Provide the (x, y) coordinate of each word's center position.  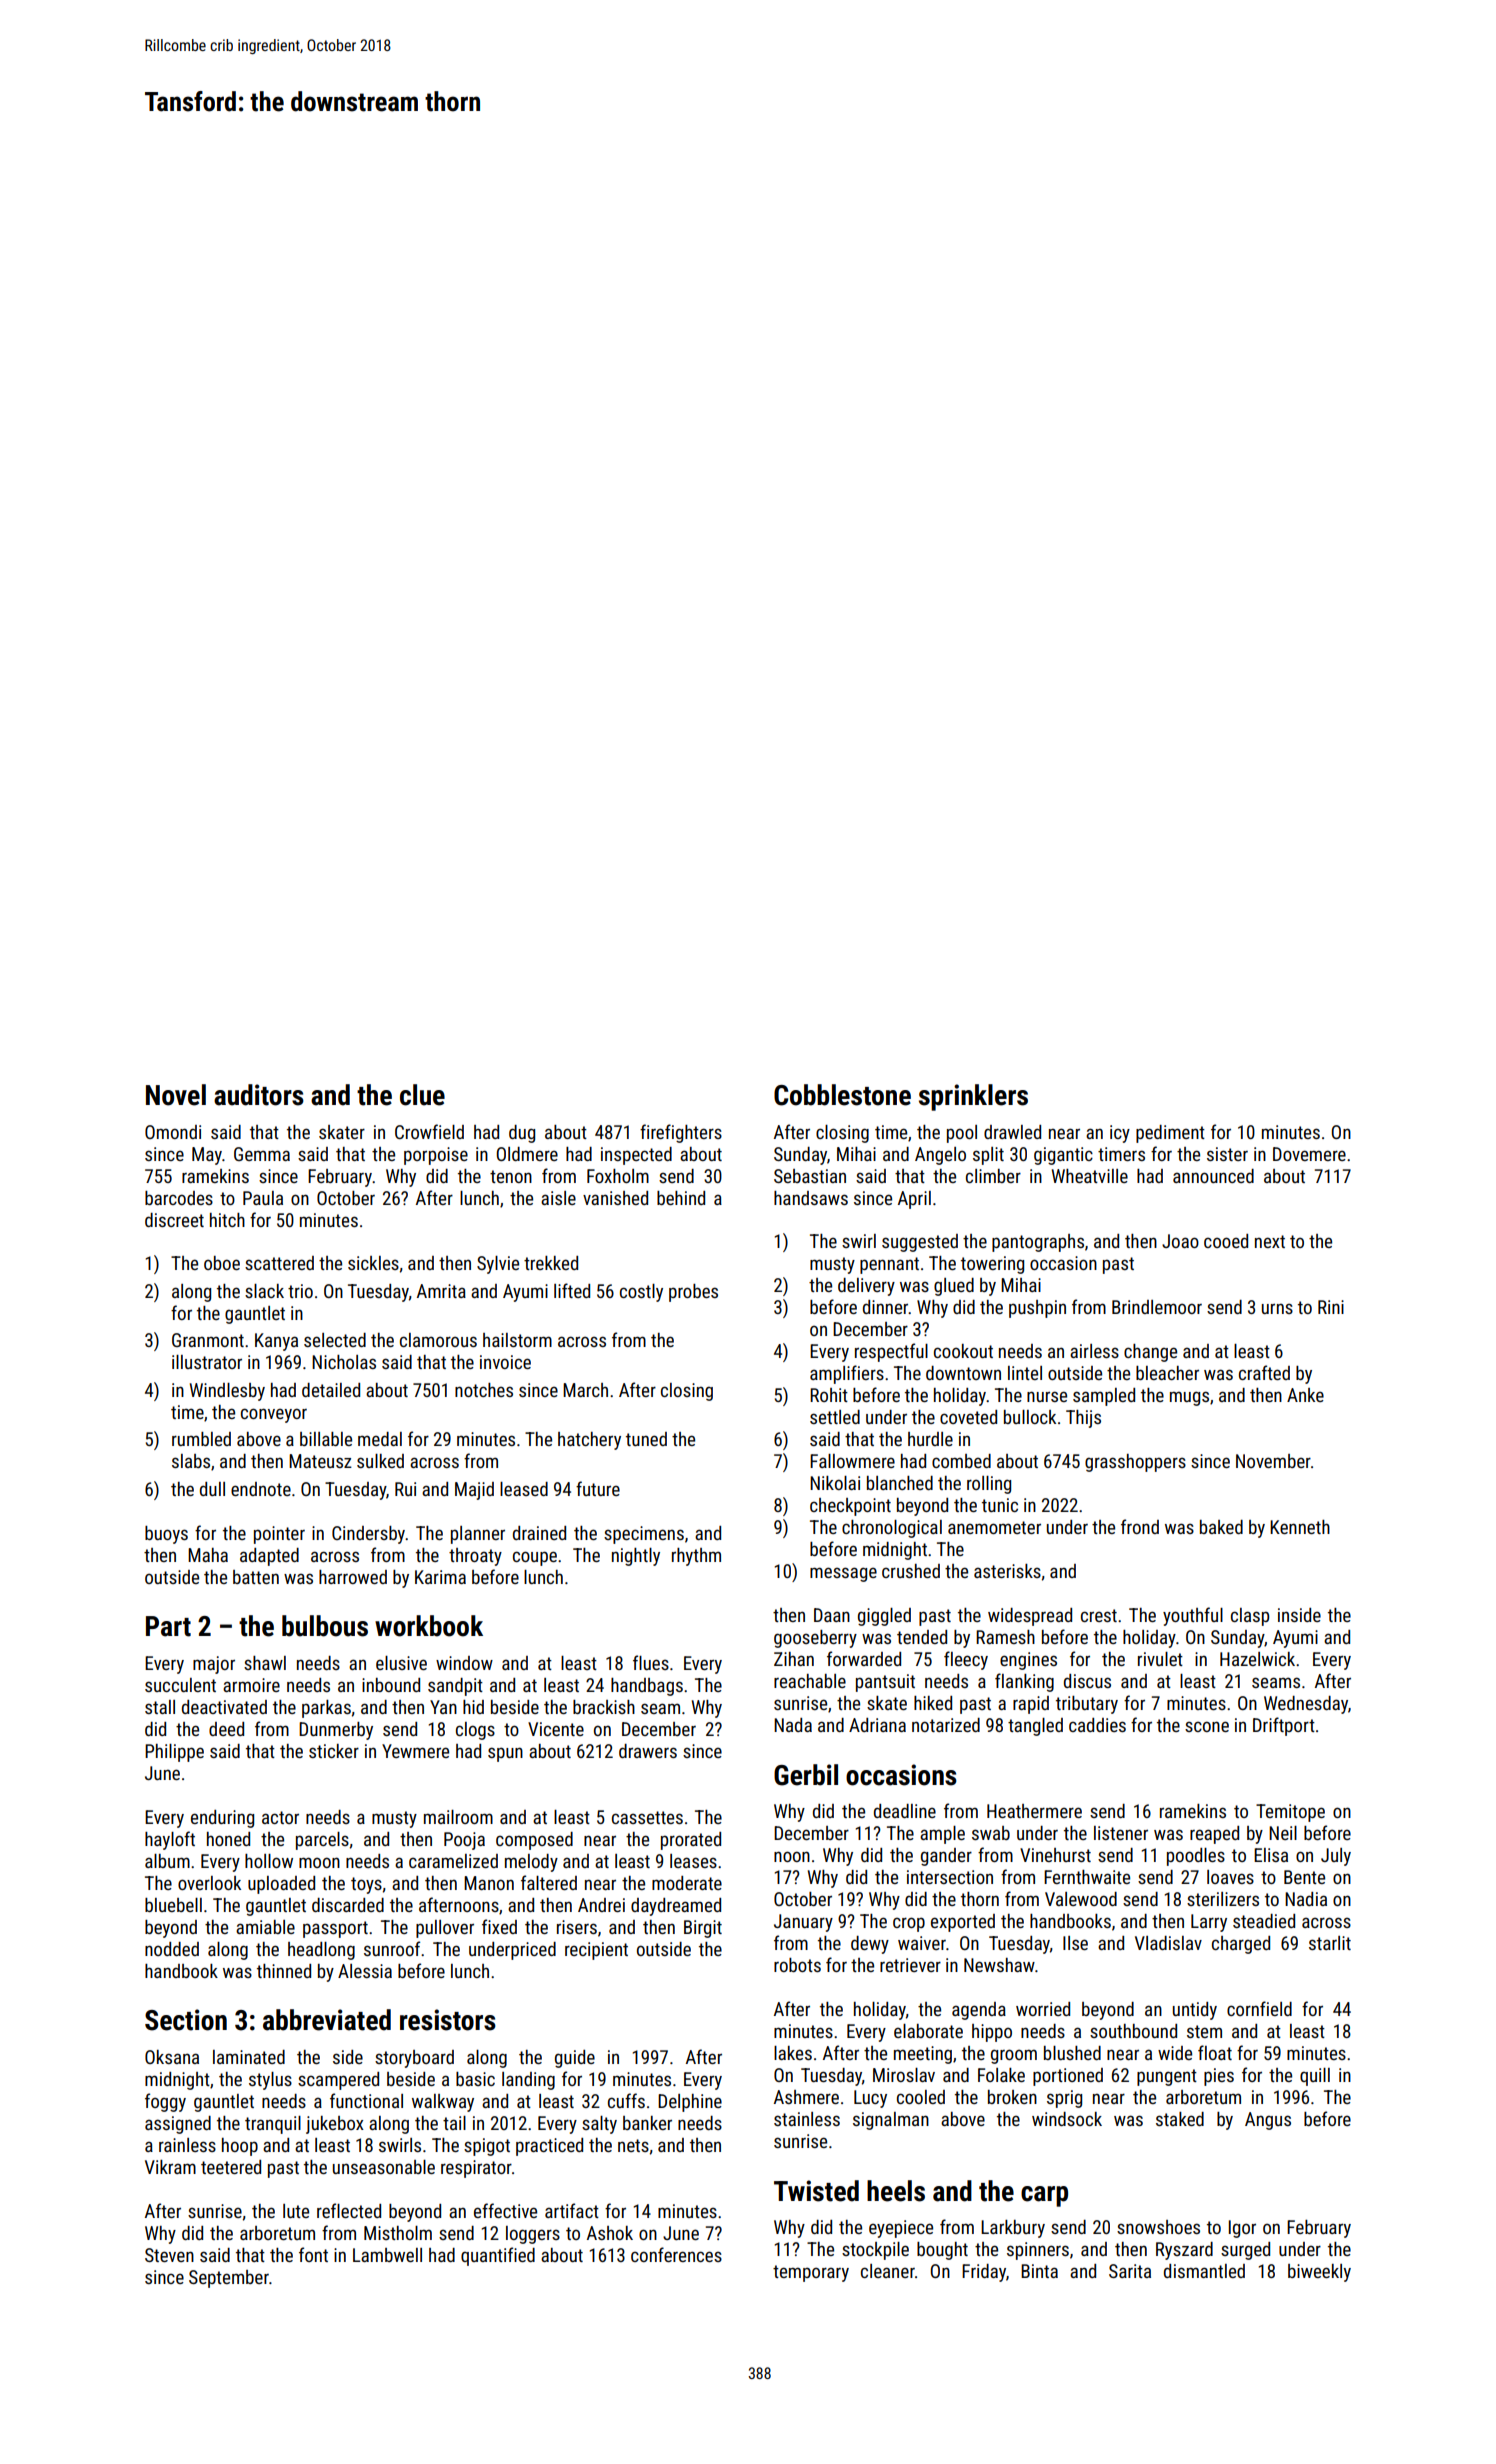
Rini (1331, 1307)
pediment (1170, 1134)
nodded (172, 1949)
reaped (1214, 1835)
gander (946, 1857)
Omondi (173, 1132)
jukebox (335, 2125)
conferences (676, 2254)
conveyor (274, 1415)
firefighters (681, 1133)
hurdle (930, 1439)
